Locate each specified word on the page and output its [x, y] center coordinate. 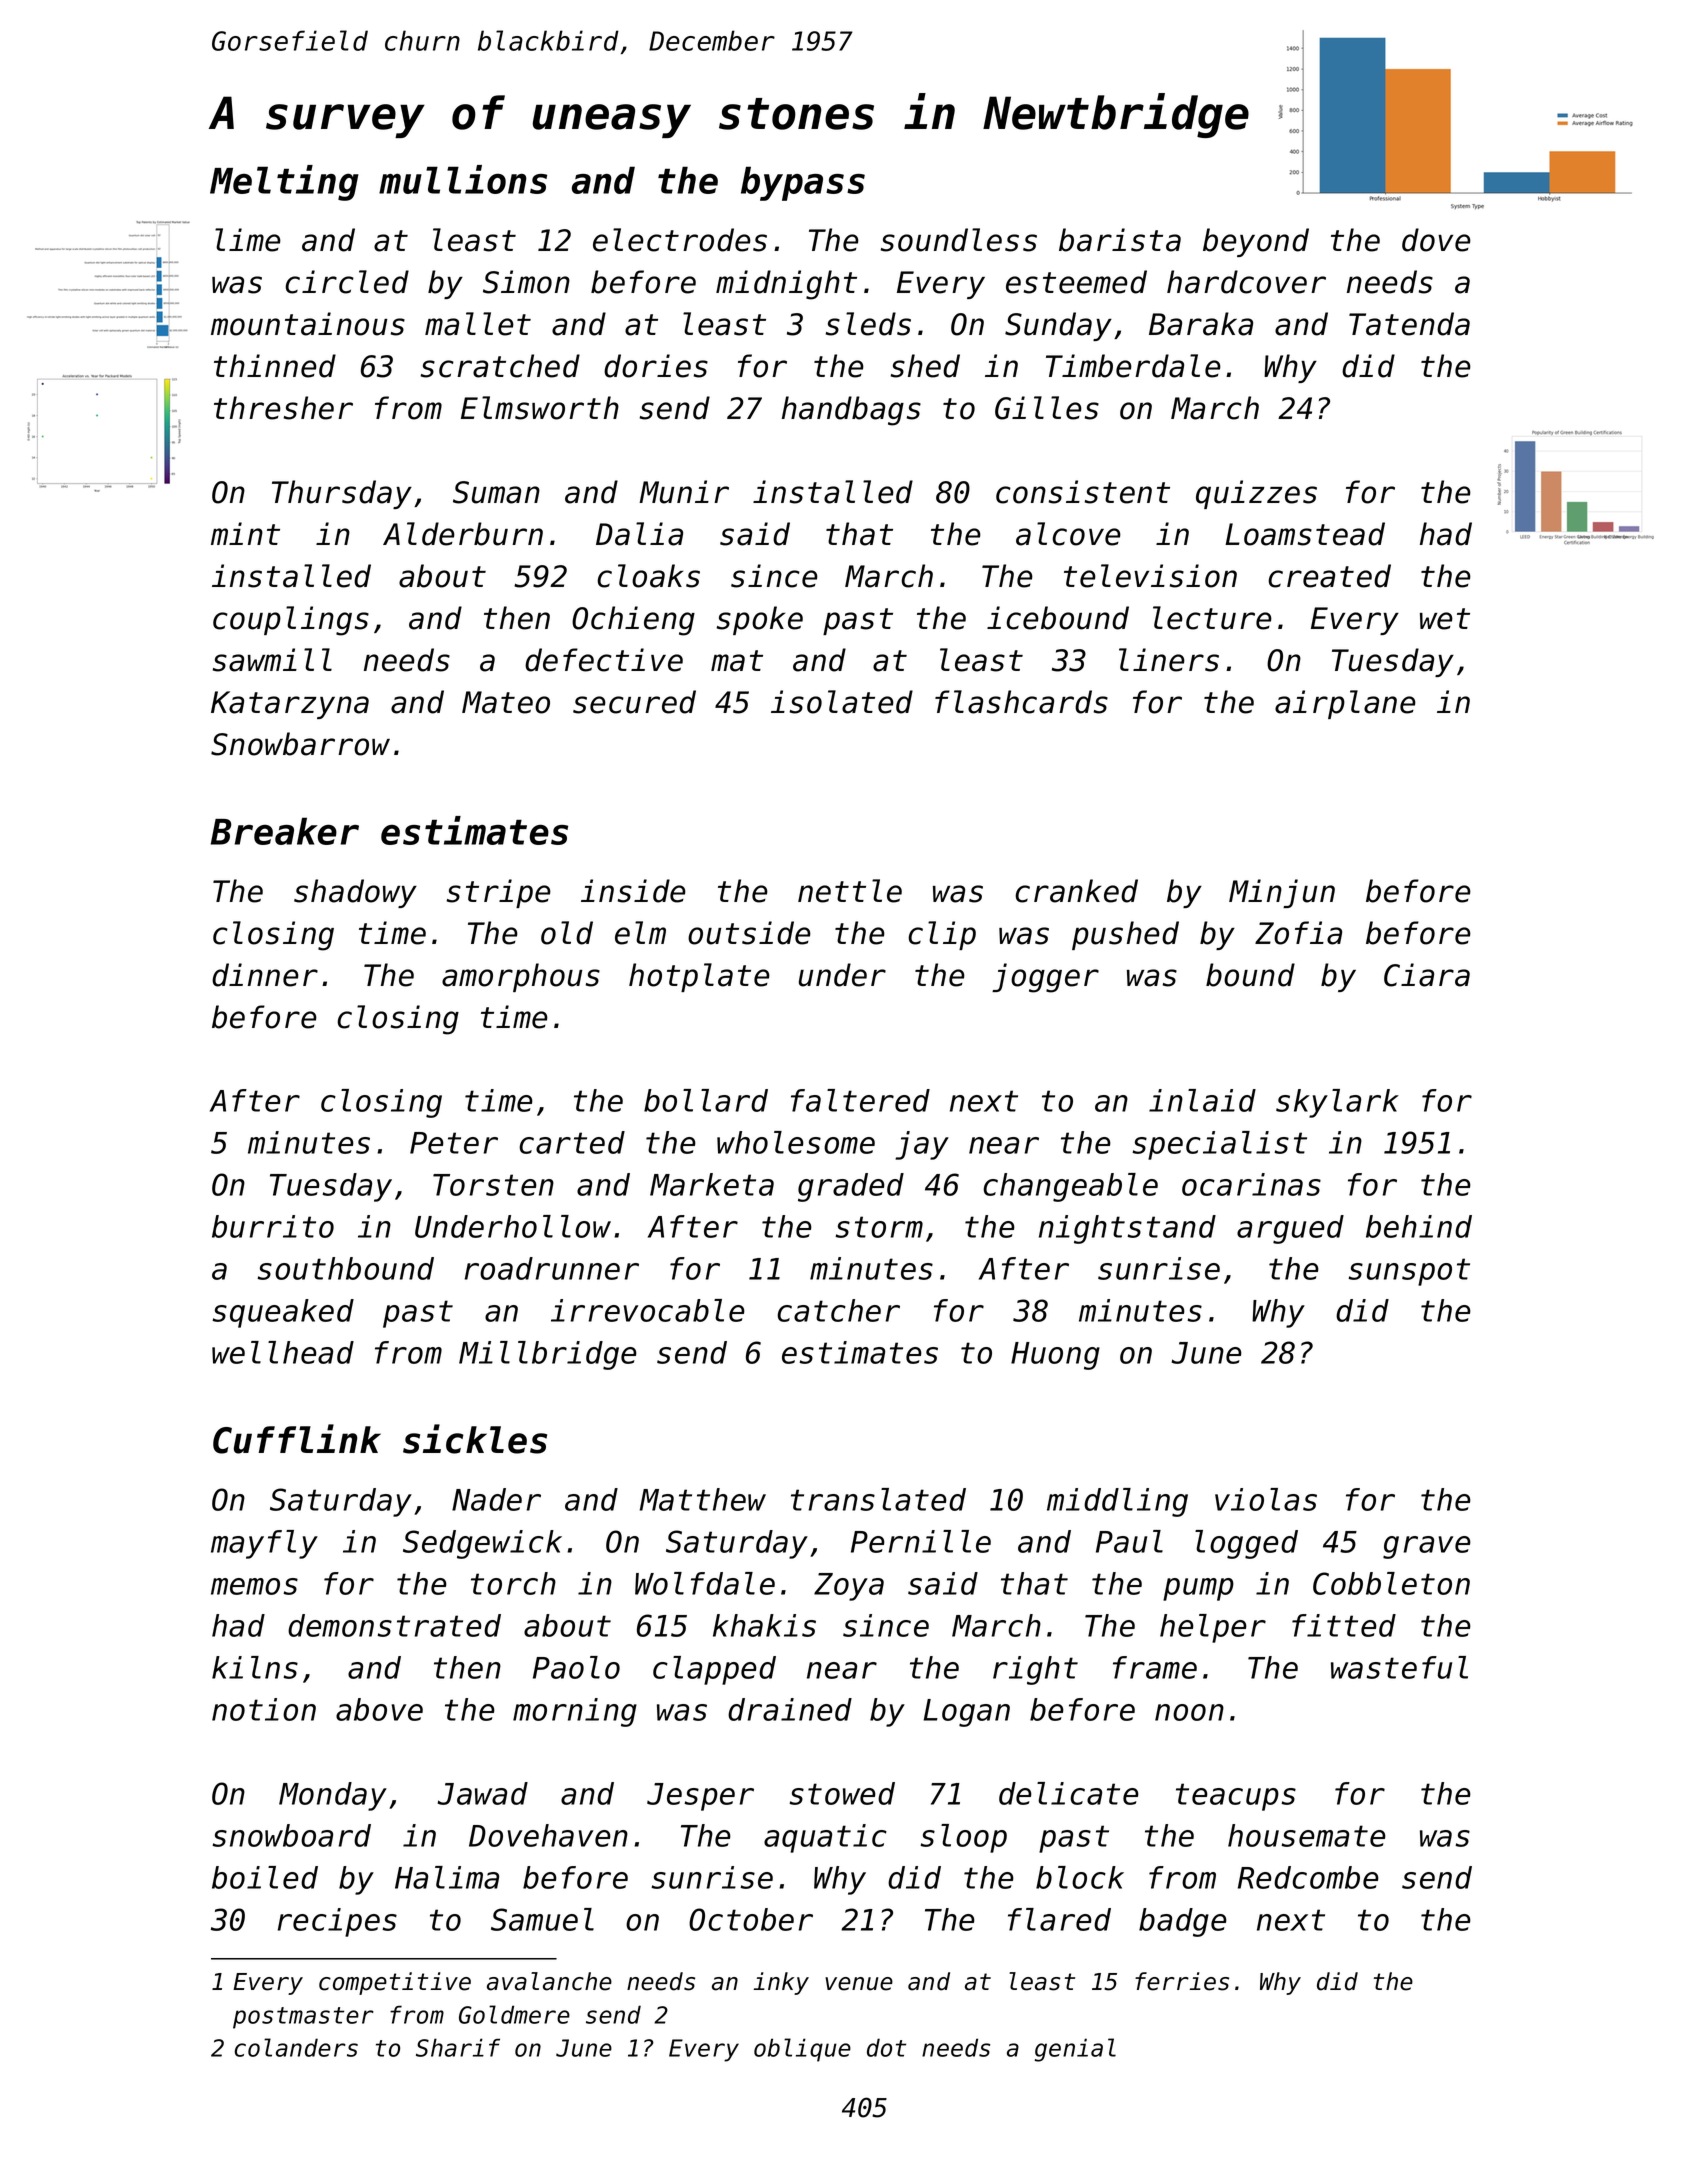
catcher [838, 1310]
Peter [454, 1143]
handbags [851, 411]
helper [1213, 1628]
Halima [447, 1877]
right [1035, 1670]
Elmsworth [540, 408]
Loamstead [1305, 534]
